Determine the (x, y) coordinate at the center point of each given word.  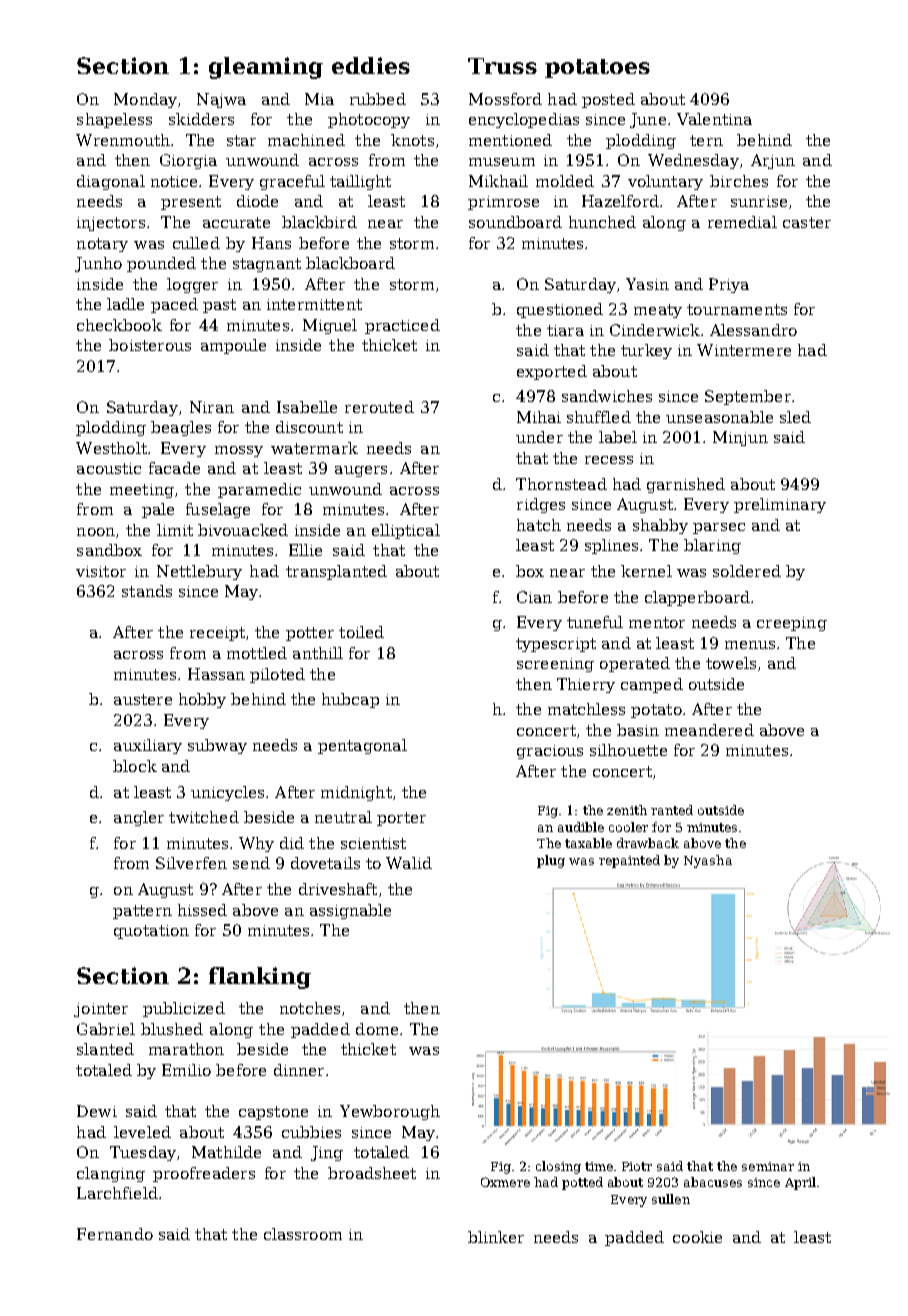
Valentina (714, 119)
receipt (217, 634)
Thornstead (561, 484)
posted (608, 100)
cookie (697, 1237)
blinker (496, 1237)
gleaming (266, 68)
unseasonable (719, 417)
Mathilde (226, 1152)
